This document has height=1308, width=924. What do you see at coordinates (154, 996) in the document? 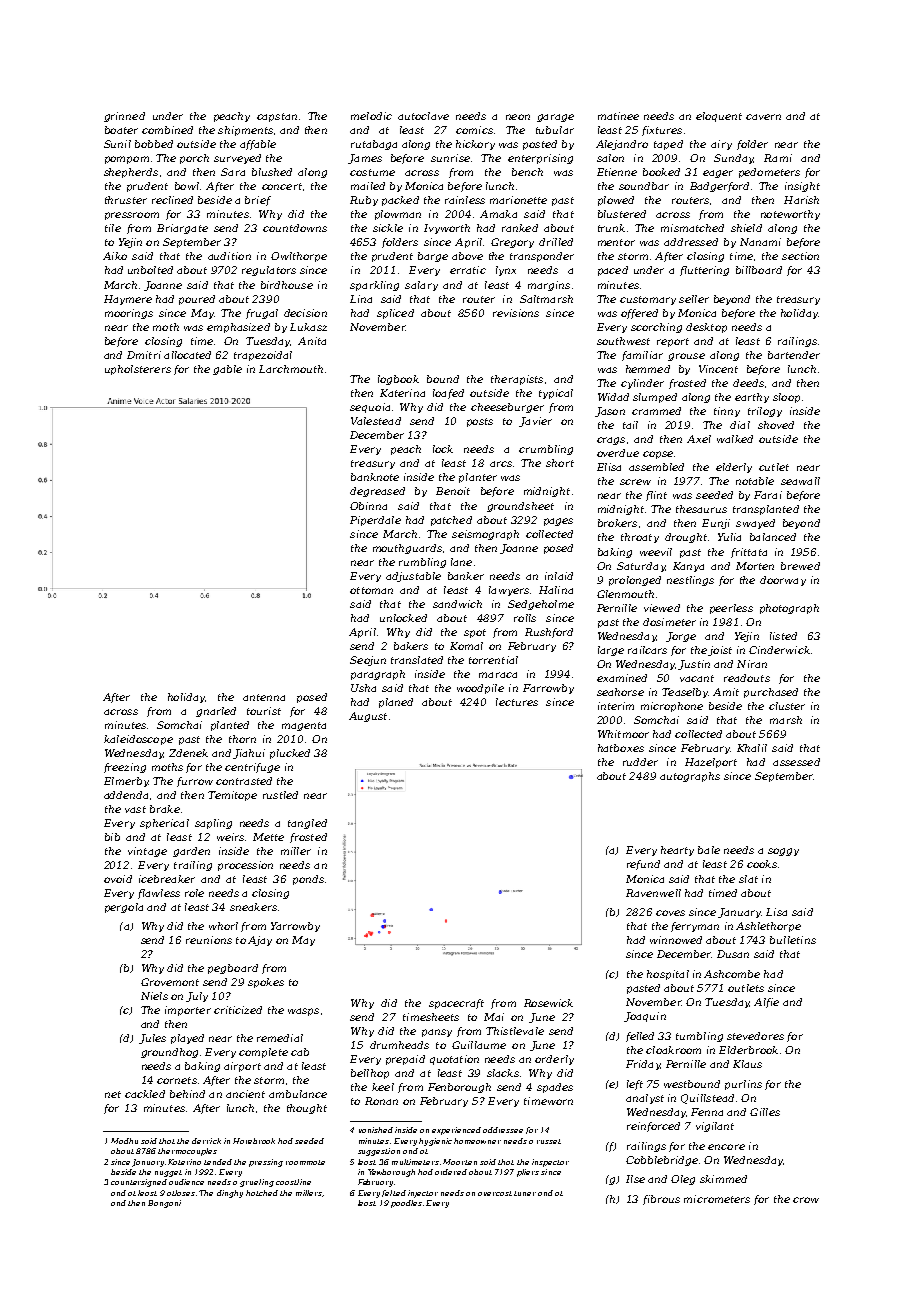
I see `Niels` at bounding box center [154, 996].
